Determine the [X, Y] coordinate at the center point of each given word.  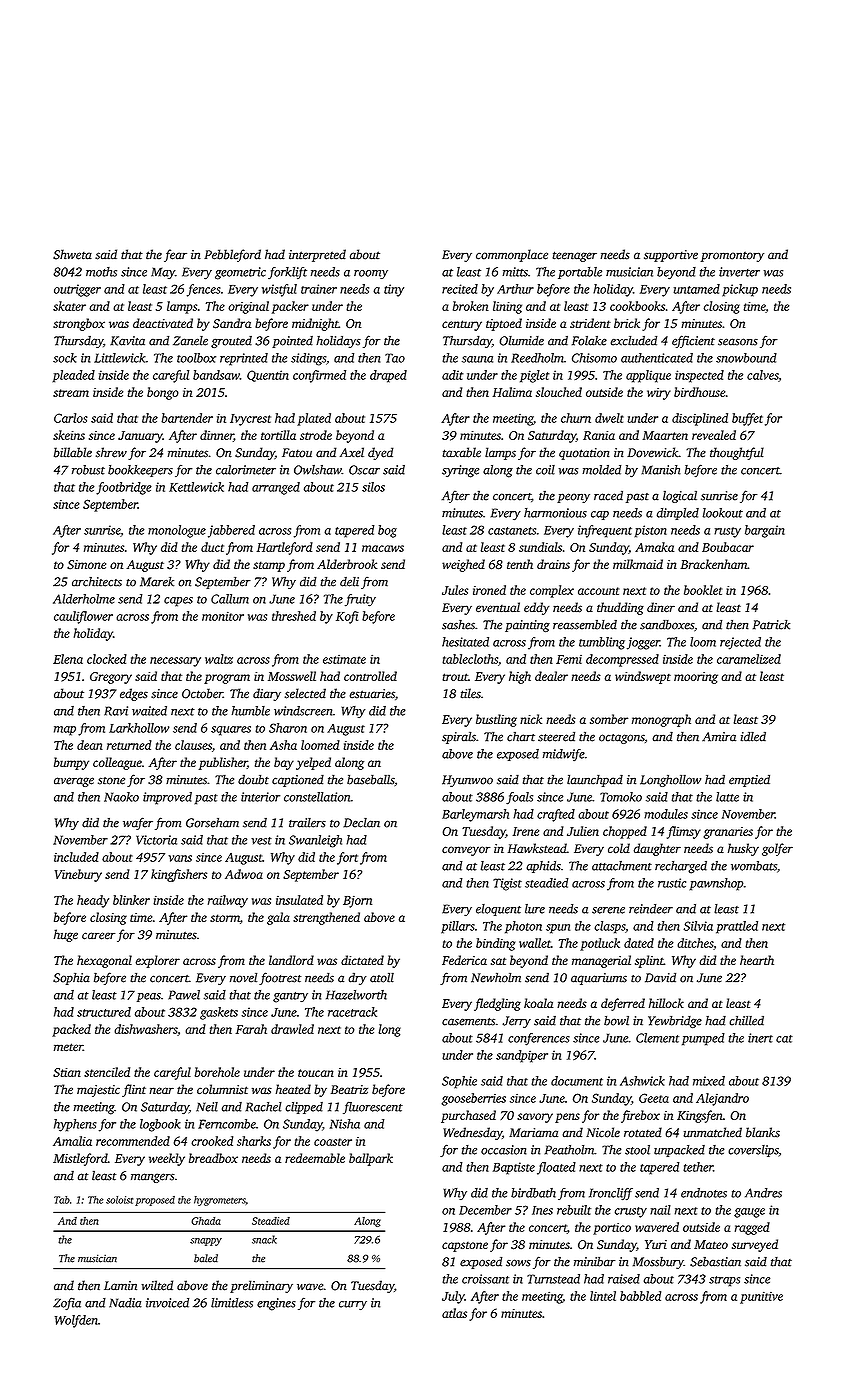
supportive [671, 256]
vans [180, 858]
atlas [454, 1313]
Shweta [72, 254]
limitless [232, 1303]
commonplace [512, 255]
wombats [754, 866]
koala [538, 1003]
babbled [640, 1296]
